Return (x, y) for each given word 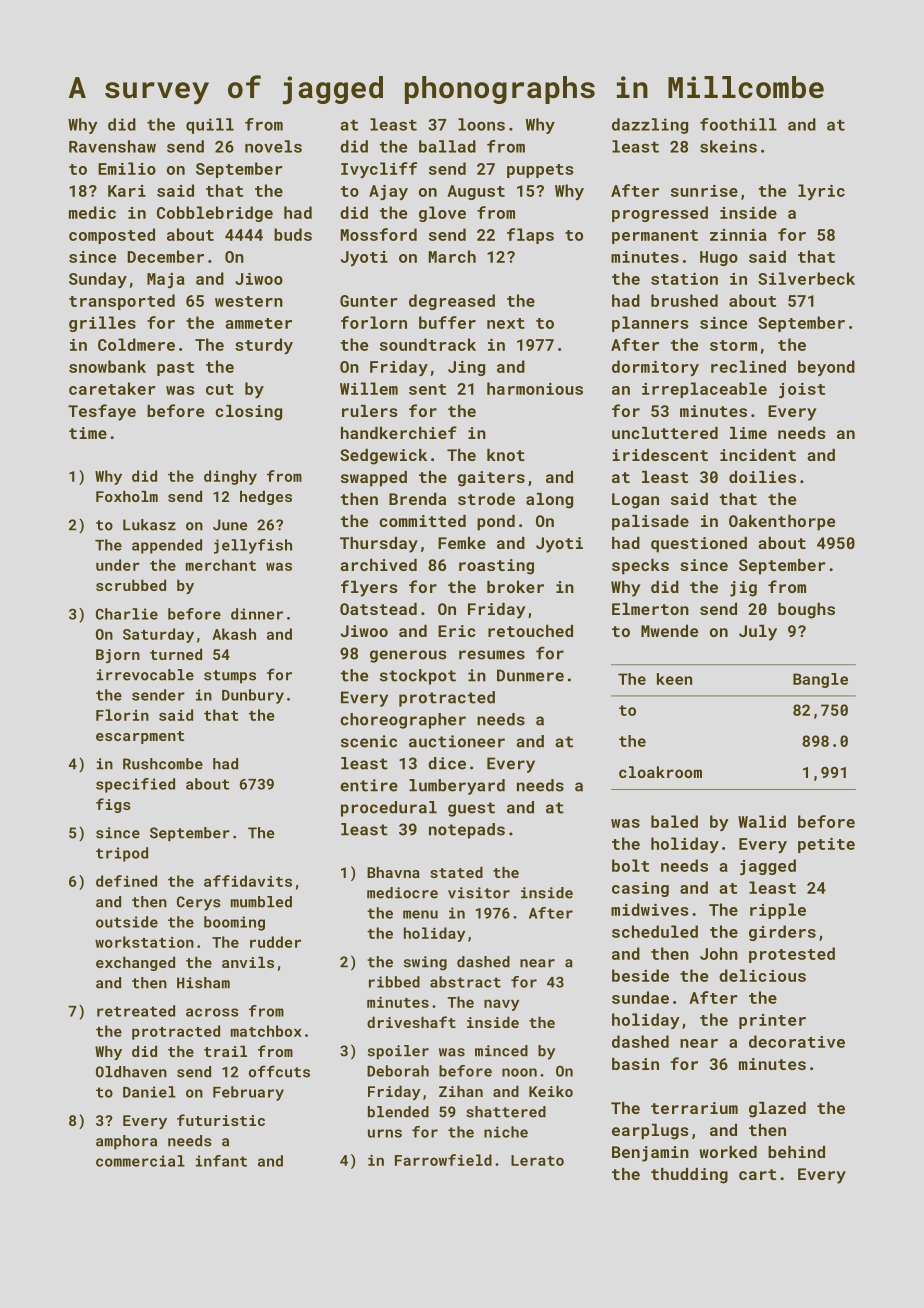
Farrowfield (443, 1160)
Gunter (369, 301)
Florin (122, 715)
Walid (762, 821)
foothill (738, 124)
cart (757, 1174)
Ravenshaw (112, 146)
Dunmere (530, 675)
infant (221, 1161)
